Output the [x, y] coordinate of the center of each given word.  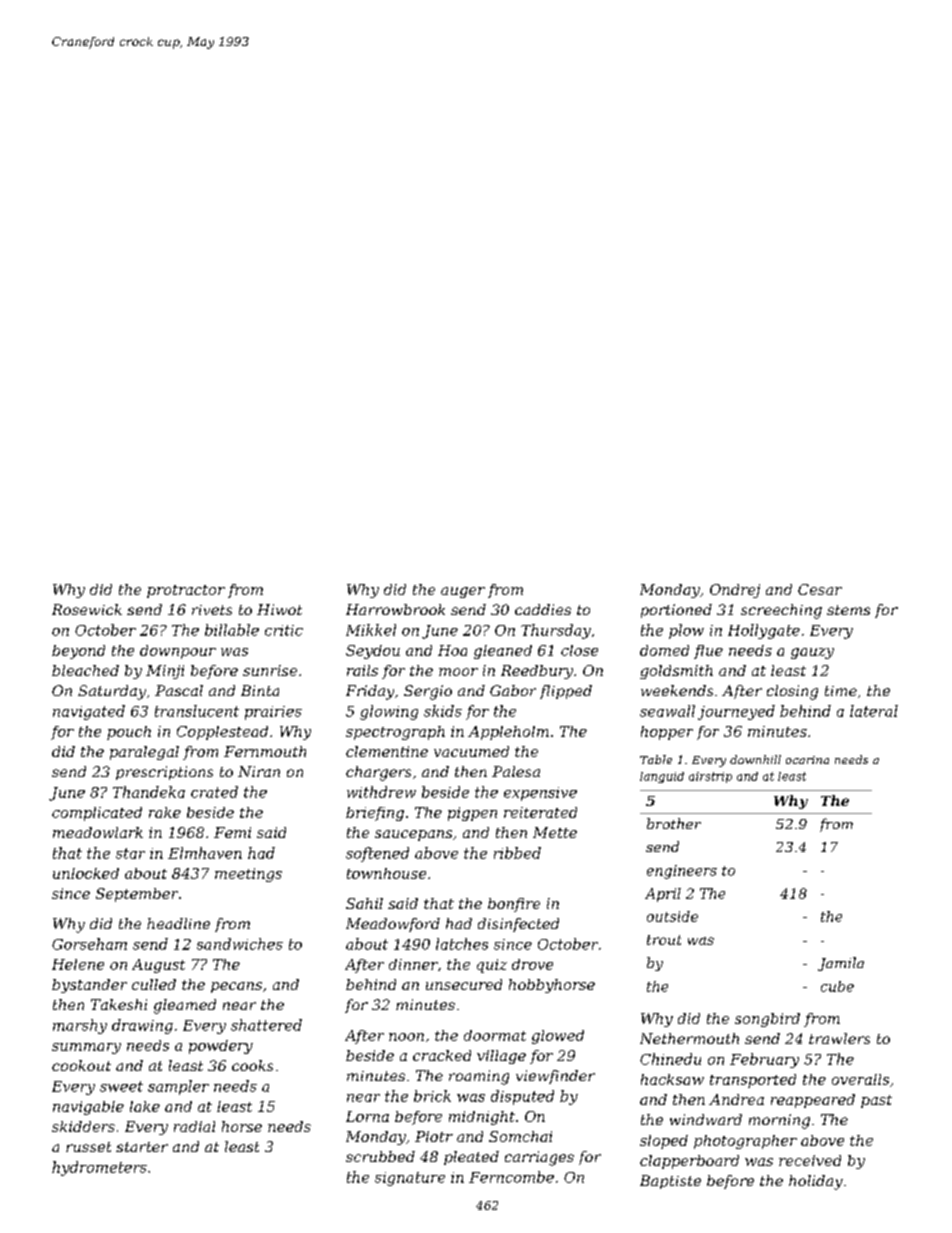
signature [410, 1179]
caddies [543, 609]
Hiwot [279, 609]
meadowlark [98, 832]
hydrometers [99, 1168]
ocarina [807, 760]
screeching [781, 611]
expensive [540, 794]
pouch [129, 733]
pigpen [472, 814]
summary [86, 1048]
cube [837, 986]
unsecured [464, 984]
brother [674, 823]
